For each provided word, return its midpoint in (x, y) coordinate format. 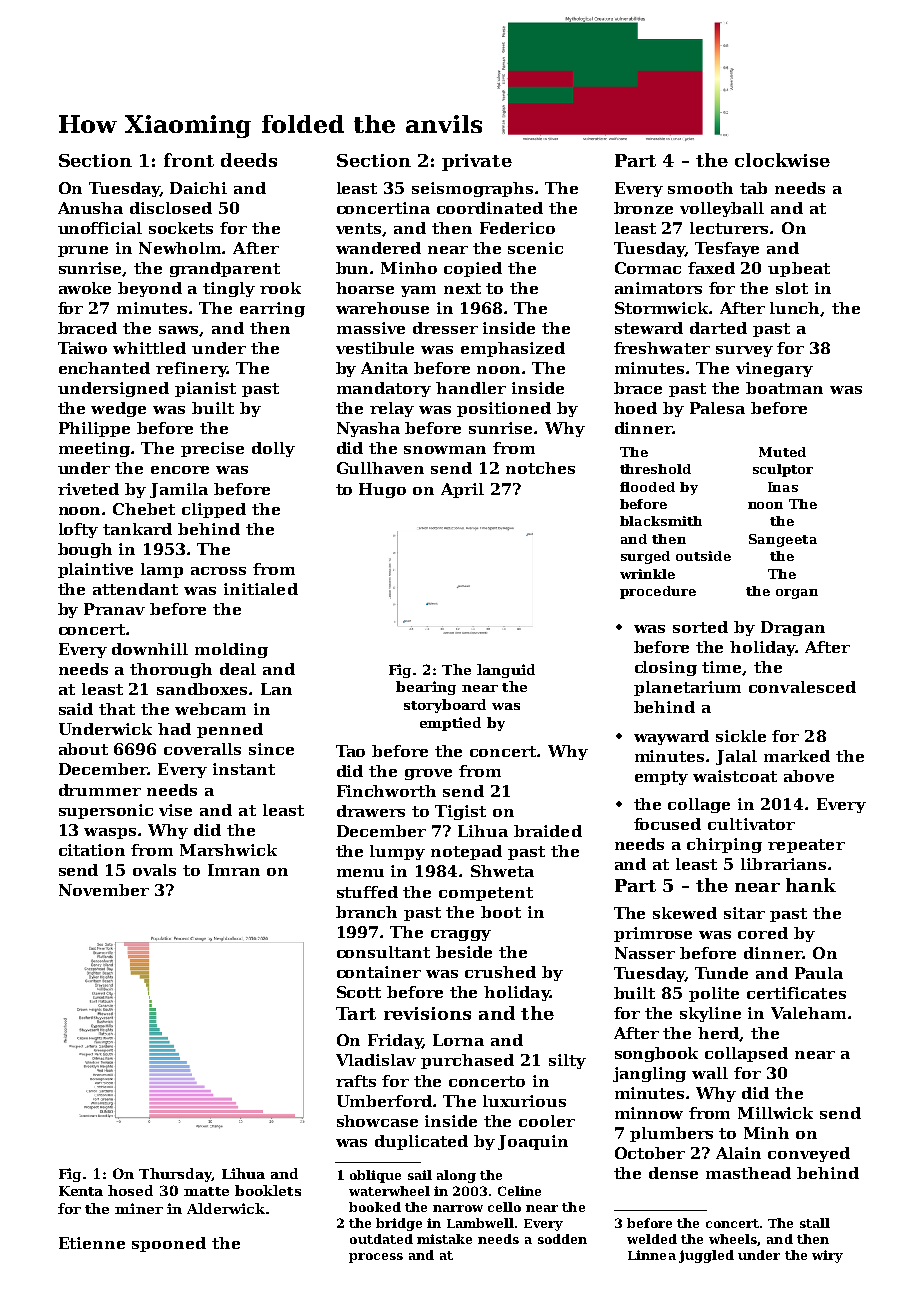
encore (180, 470)
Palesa (717, 408)
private (477, 162)
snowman (445, 450)
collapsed (746, 1054)
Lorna (458, 1040)
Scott (359, 992)
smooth (700, 188)
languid (506, 671)
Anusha (90, 208)
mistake (444, 1239)
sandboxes (202, 689)
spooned (169, 1244)
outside (703, 556)
